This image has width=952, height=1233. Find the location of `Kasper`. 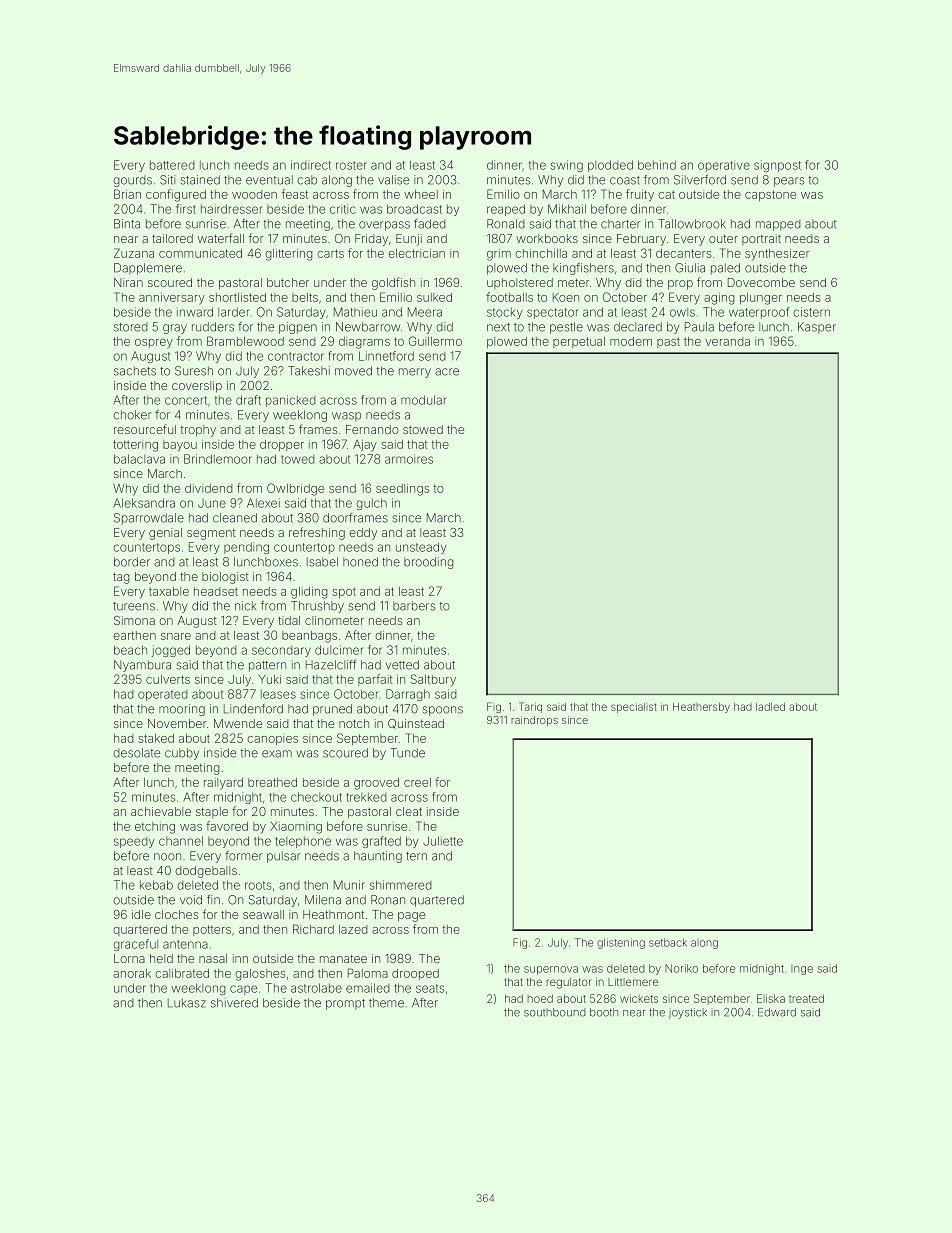

Kasper is located at coordinates (817, 328).
